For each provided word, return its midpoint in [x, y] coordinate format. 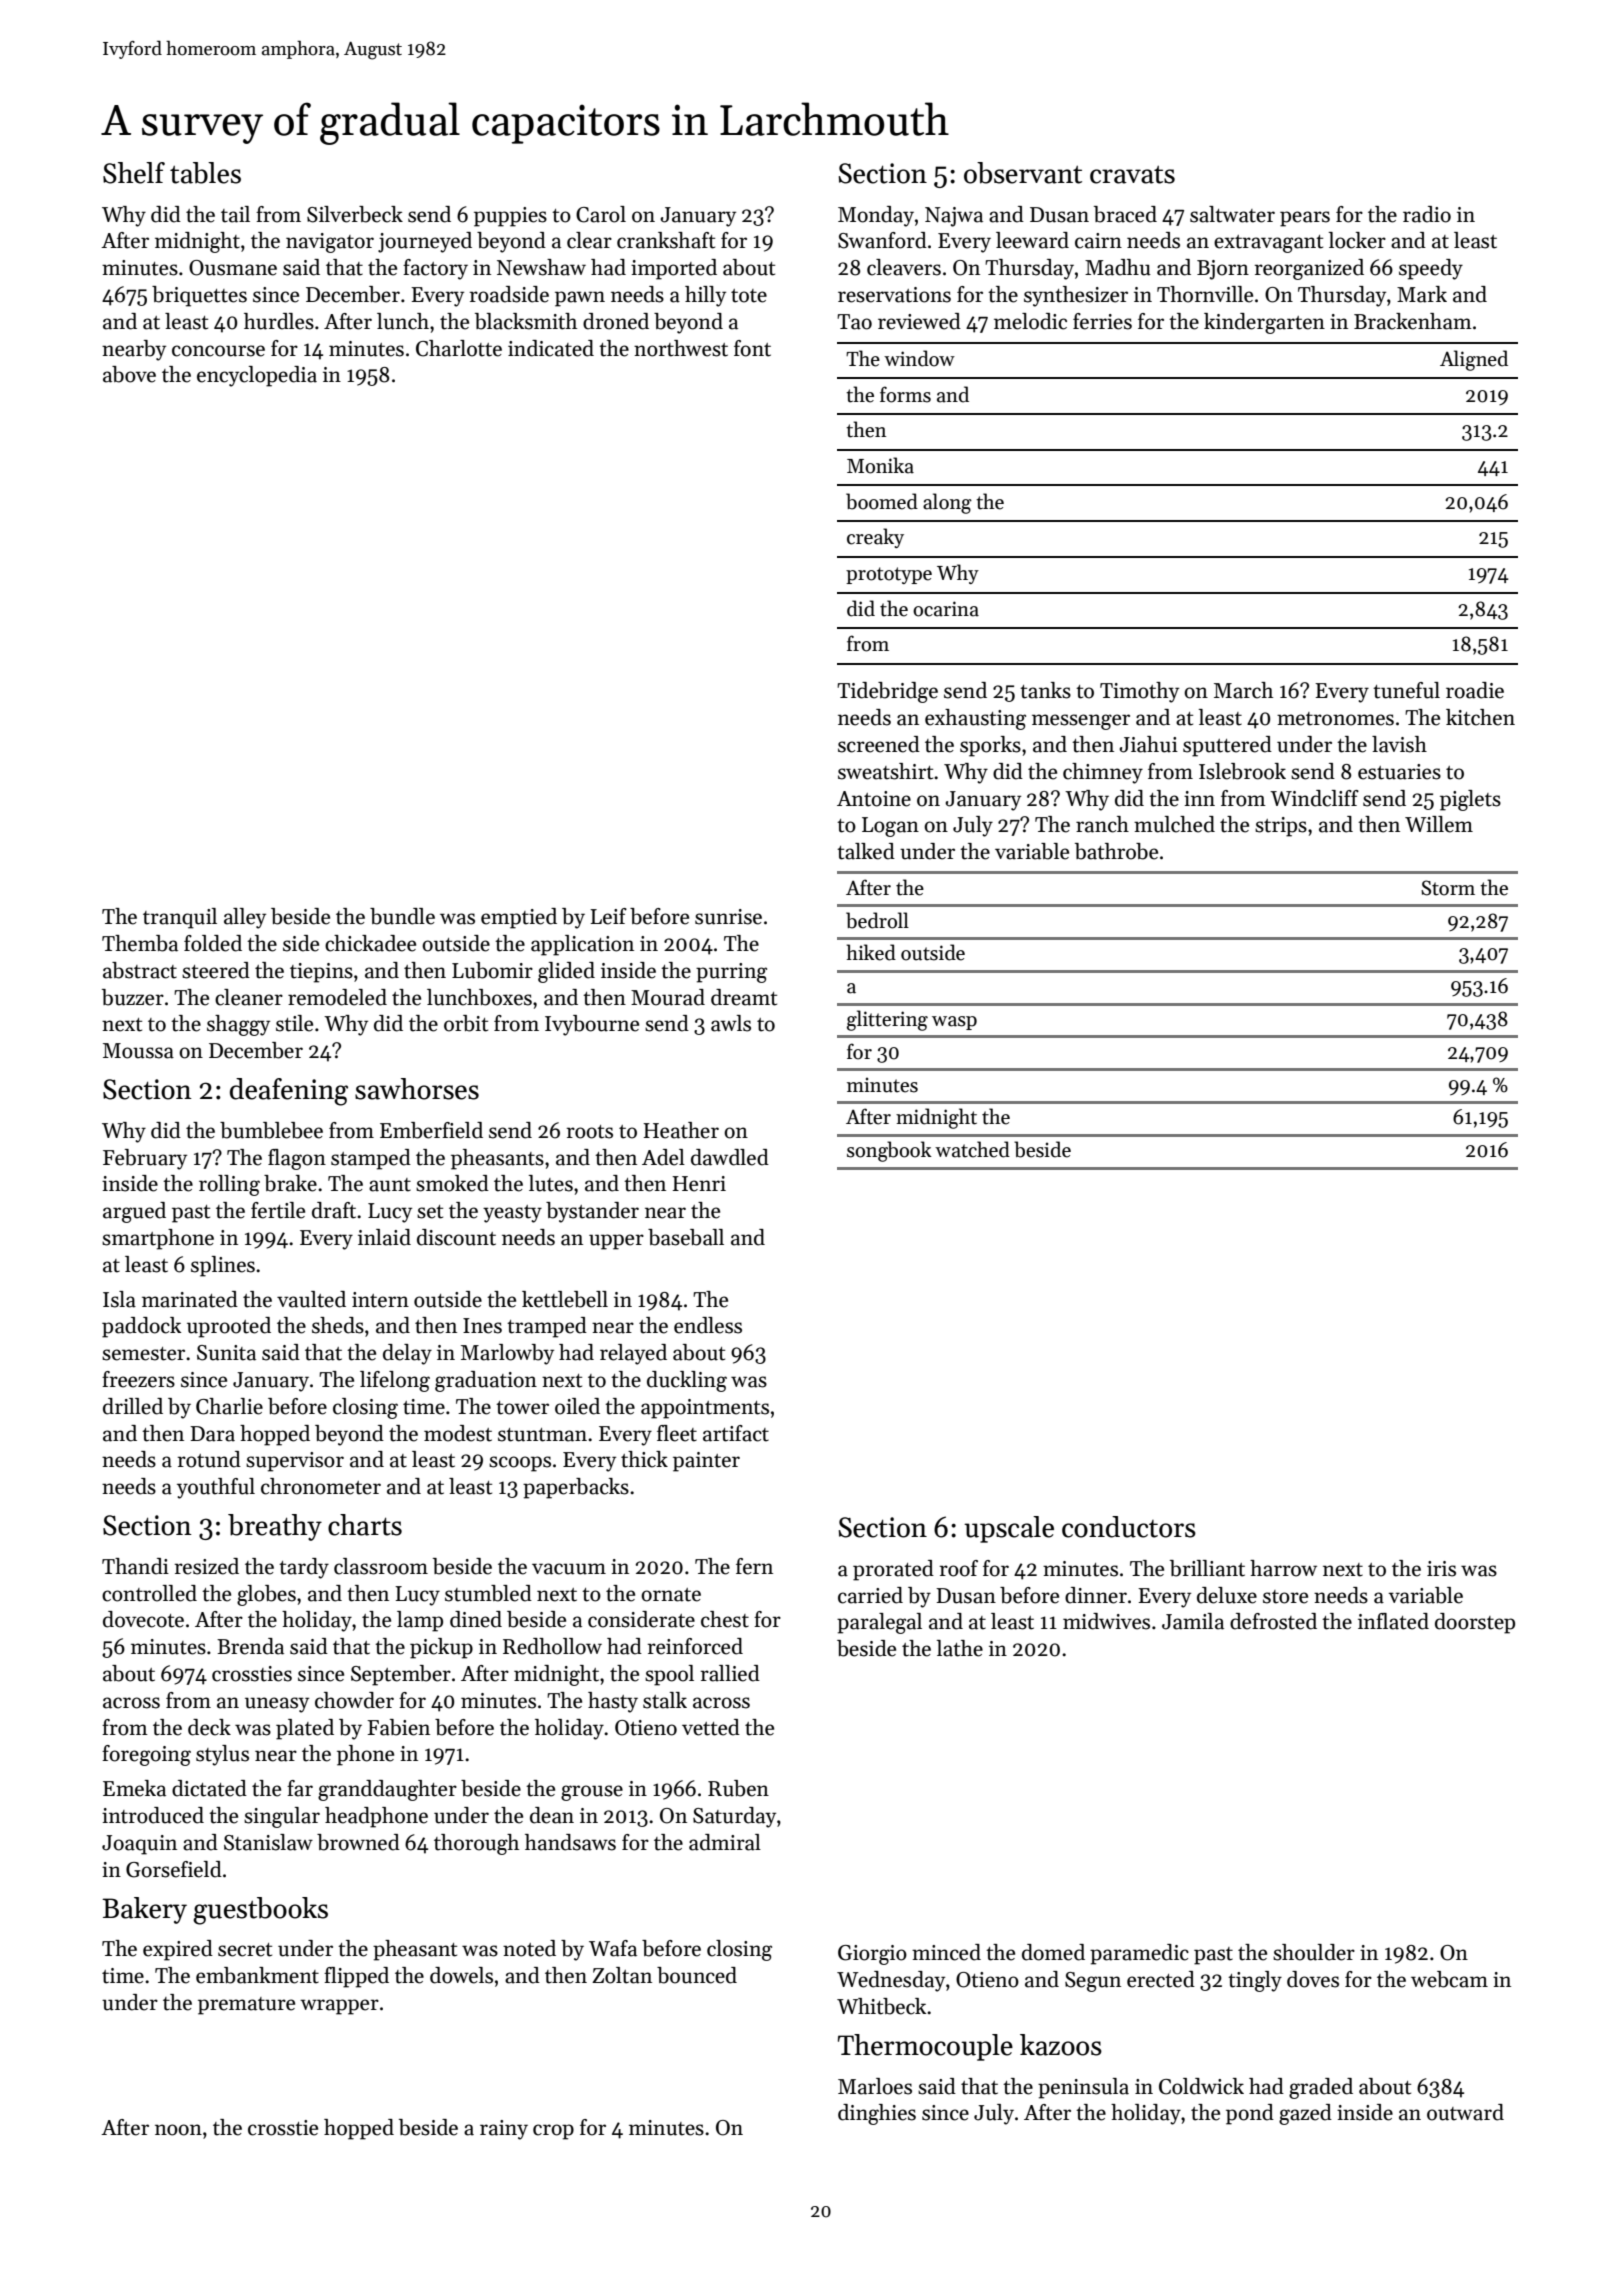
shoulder [1314, 1952]
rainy [504, 2130]
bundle [402, 916]
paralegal [879, 1623]
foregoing [146, 1755]
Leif [608, 916]
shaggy [238, 1025]
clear [589, 240]
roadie [1475, 690]
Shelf [134, 173]
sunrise [728, 917]
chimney [1103, 773]
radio [1427, 214]
